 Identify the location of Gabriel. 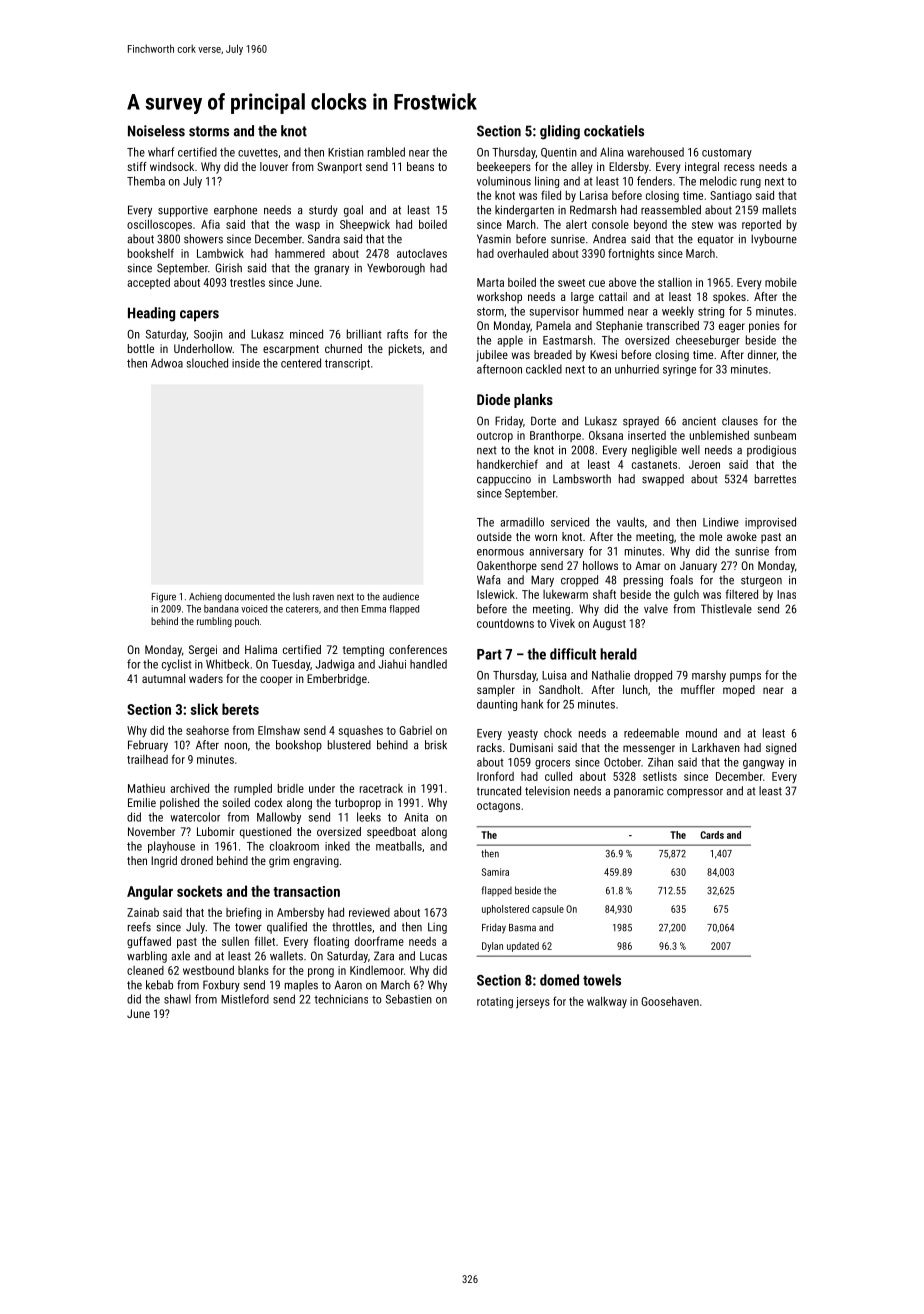
(415, 730).
